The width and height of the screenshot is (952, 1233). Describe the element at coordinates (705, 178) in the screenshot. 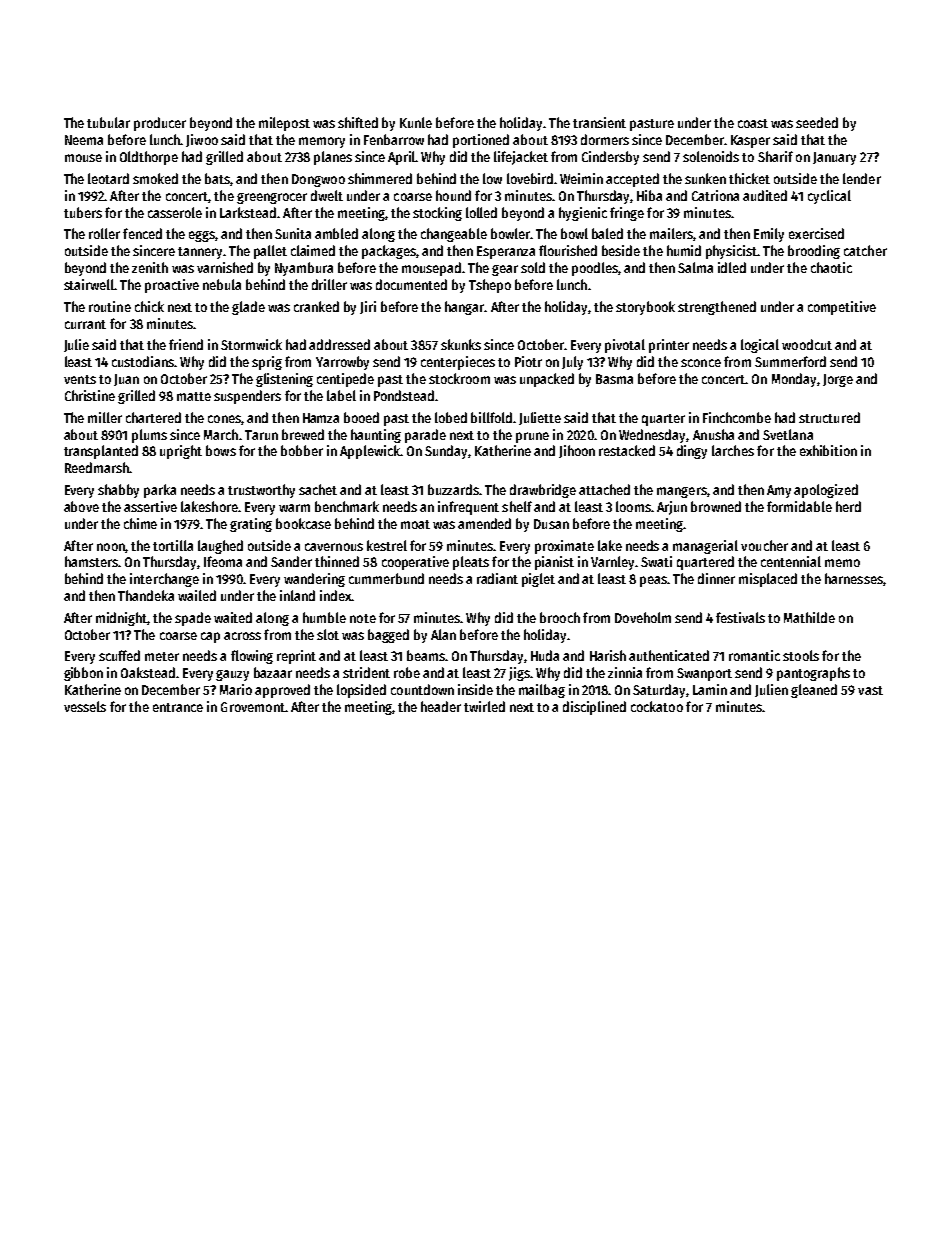

I see `sunken` at that location.
